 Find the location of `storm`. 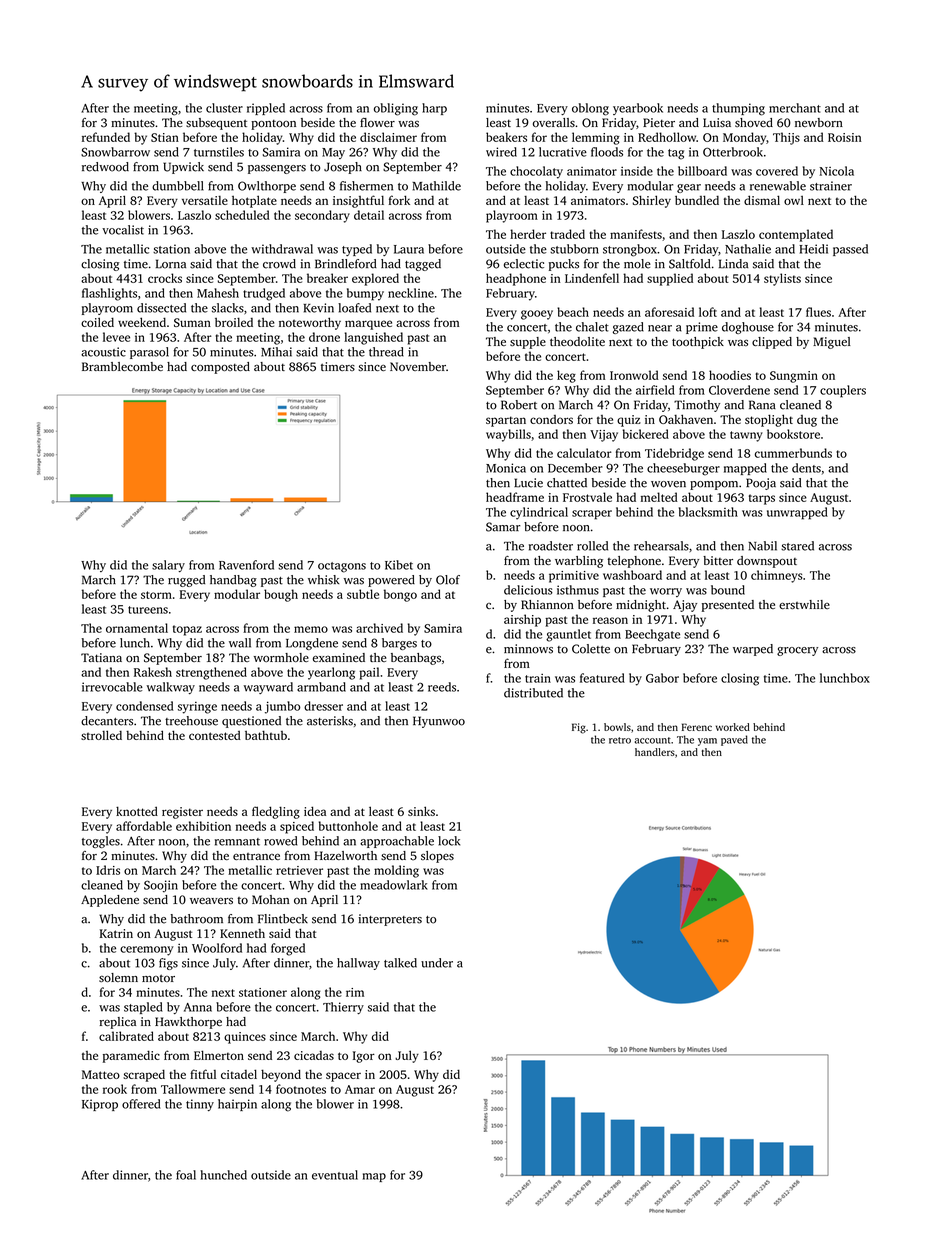

storm is located at coordinates (156, 595).
